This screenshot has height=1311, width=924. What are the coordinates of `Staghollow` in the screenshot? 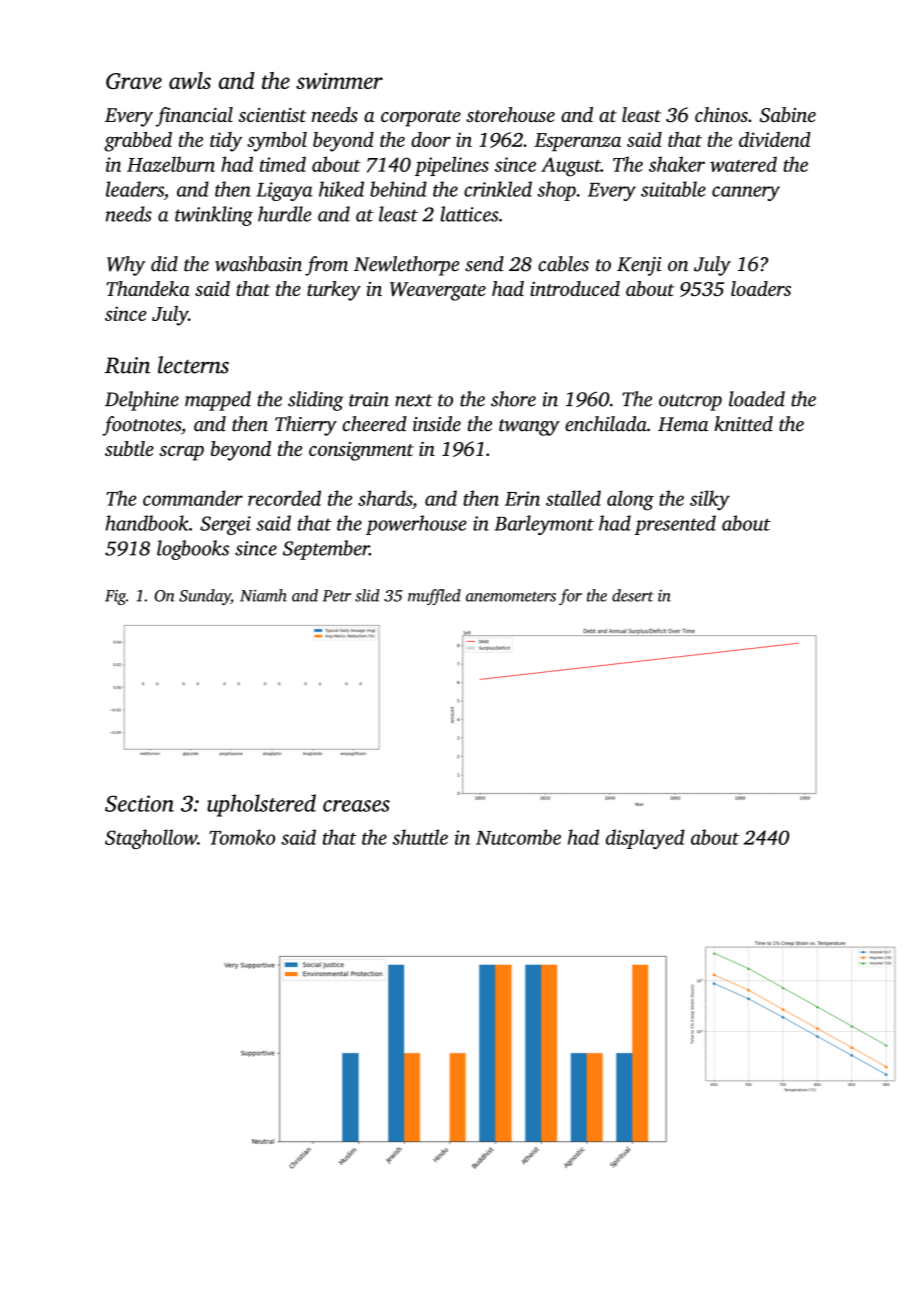 It's located at (151, 839).
